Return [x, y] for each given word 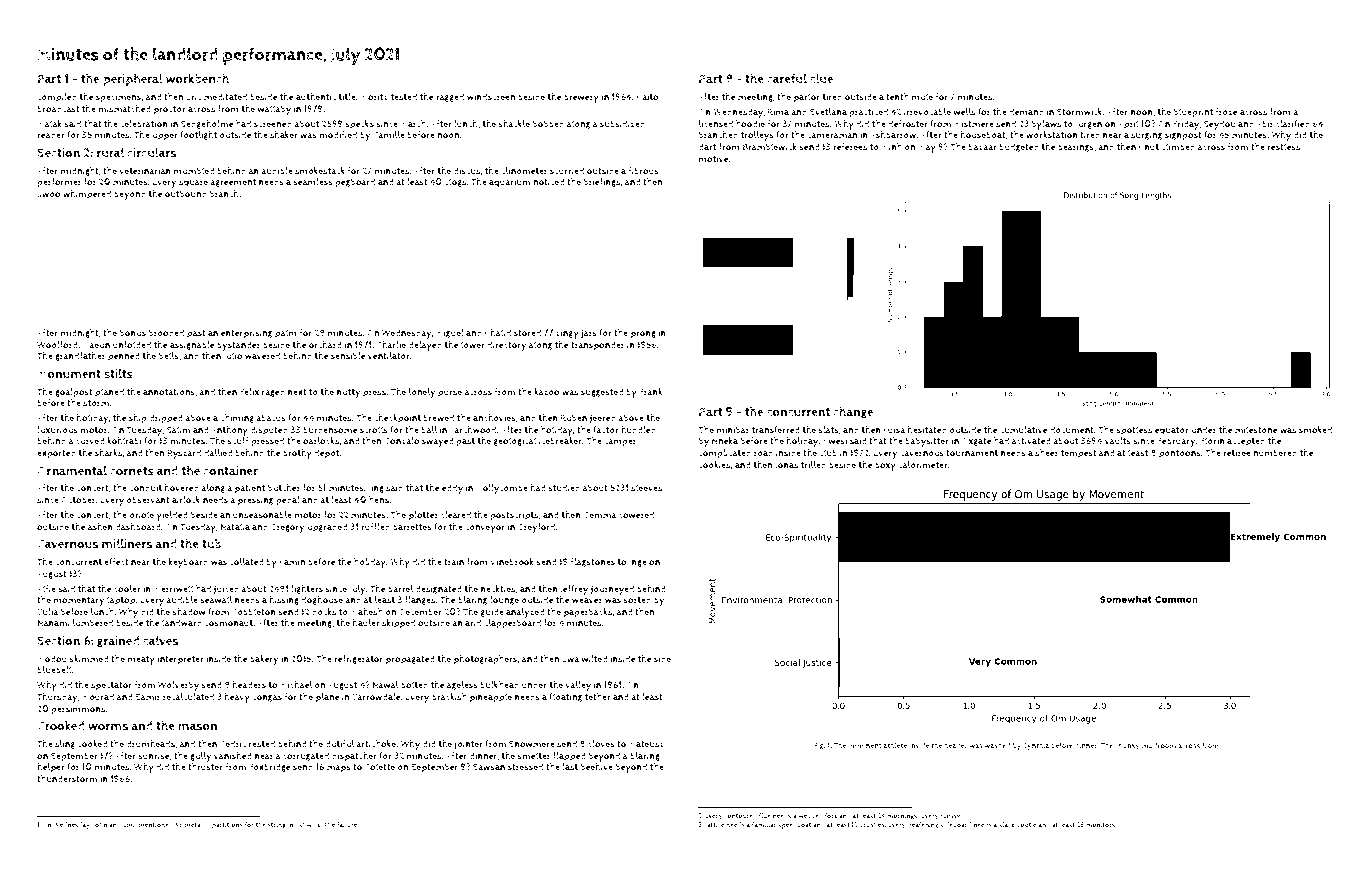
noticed [549, 181]
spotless [1134, 431]
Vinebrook [512, 562]
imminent [865, 745]
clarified [1293, 124]
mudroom [1159, 745]
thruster [205, 767]
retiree [1237, 453]
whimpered [87, 195]
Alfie [46, 588]
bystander [238, 346]
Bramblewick [770, 147]
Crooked [60, 725]
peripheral [133, 80]
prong [643, 335]
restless [1283, 147]
